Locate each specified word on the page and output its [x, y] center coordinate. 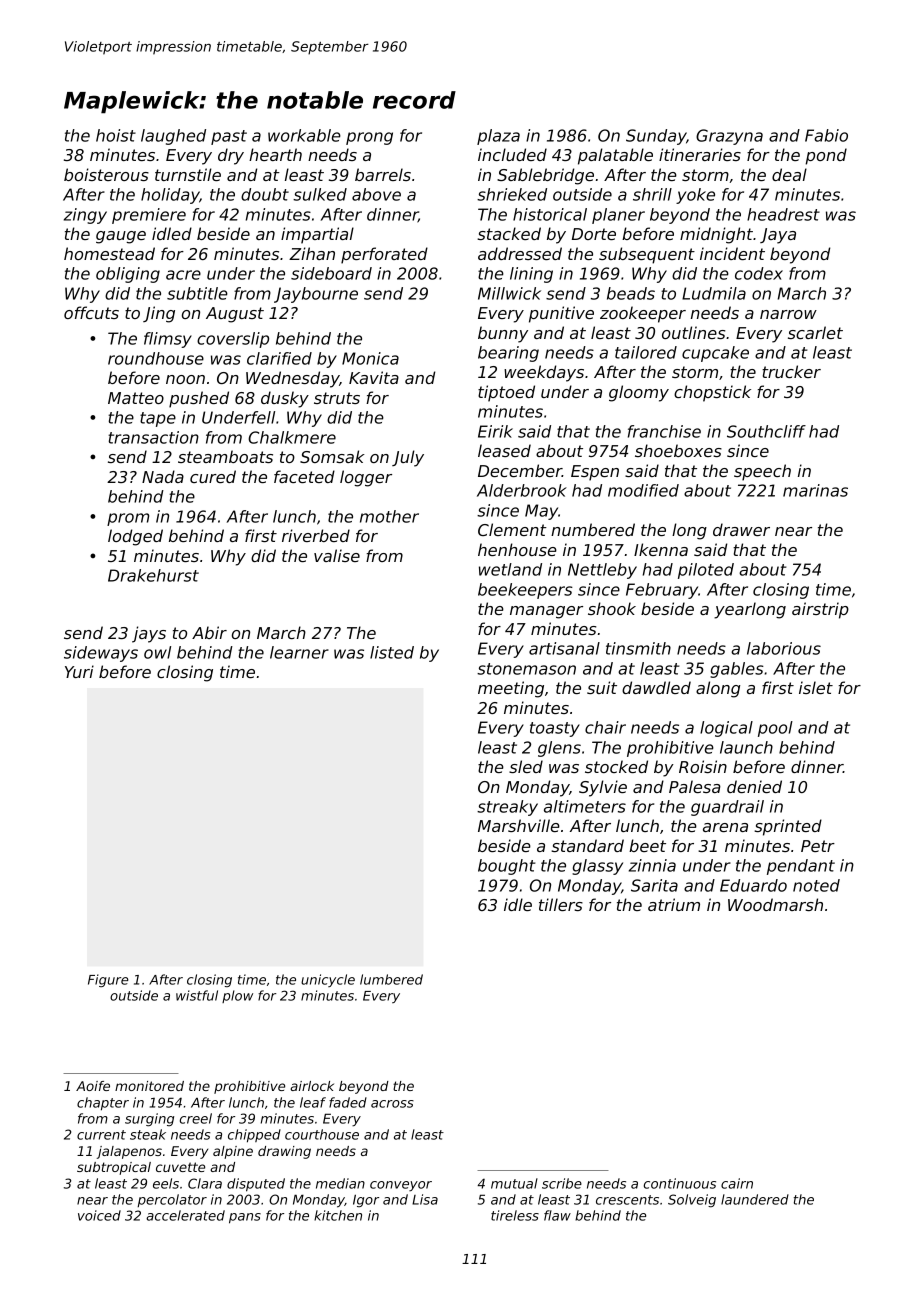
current [101, 1135]
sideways [101, 654]
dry [231, 156]
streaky [507, 808]
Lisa [425, 1199]
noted [816, 885]
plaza [498, 137]
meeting [511, 689]
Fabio [826, 135]
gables [737, 670]
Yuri [79, 671]
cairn [737, 1183]
